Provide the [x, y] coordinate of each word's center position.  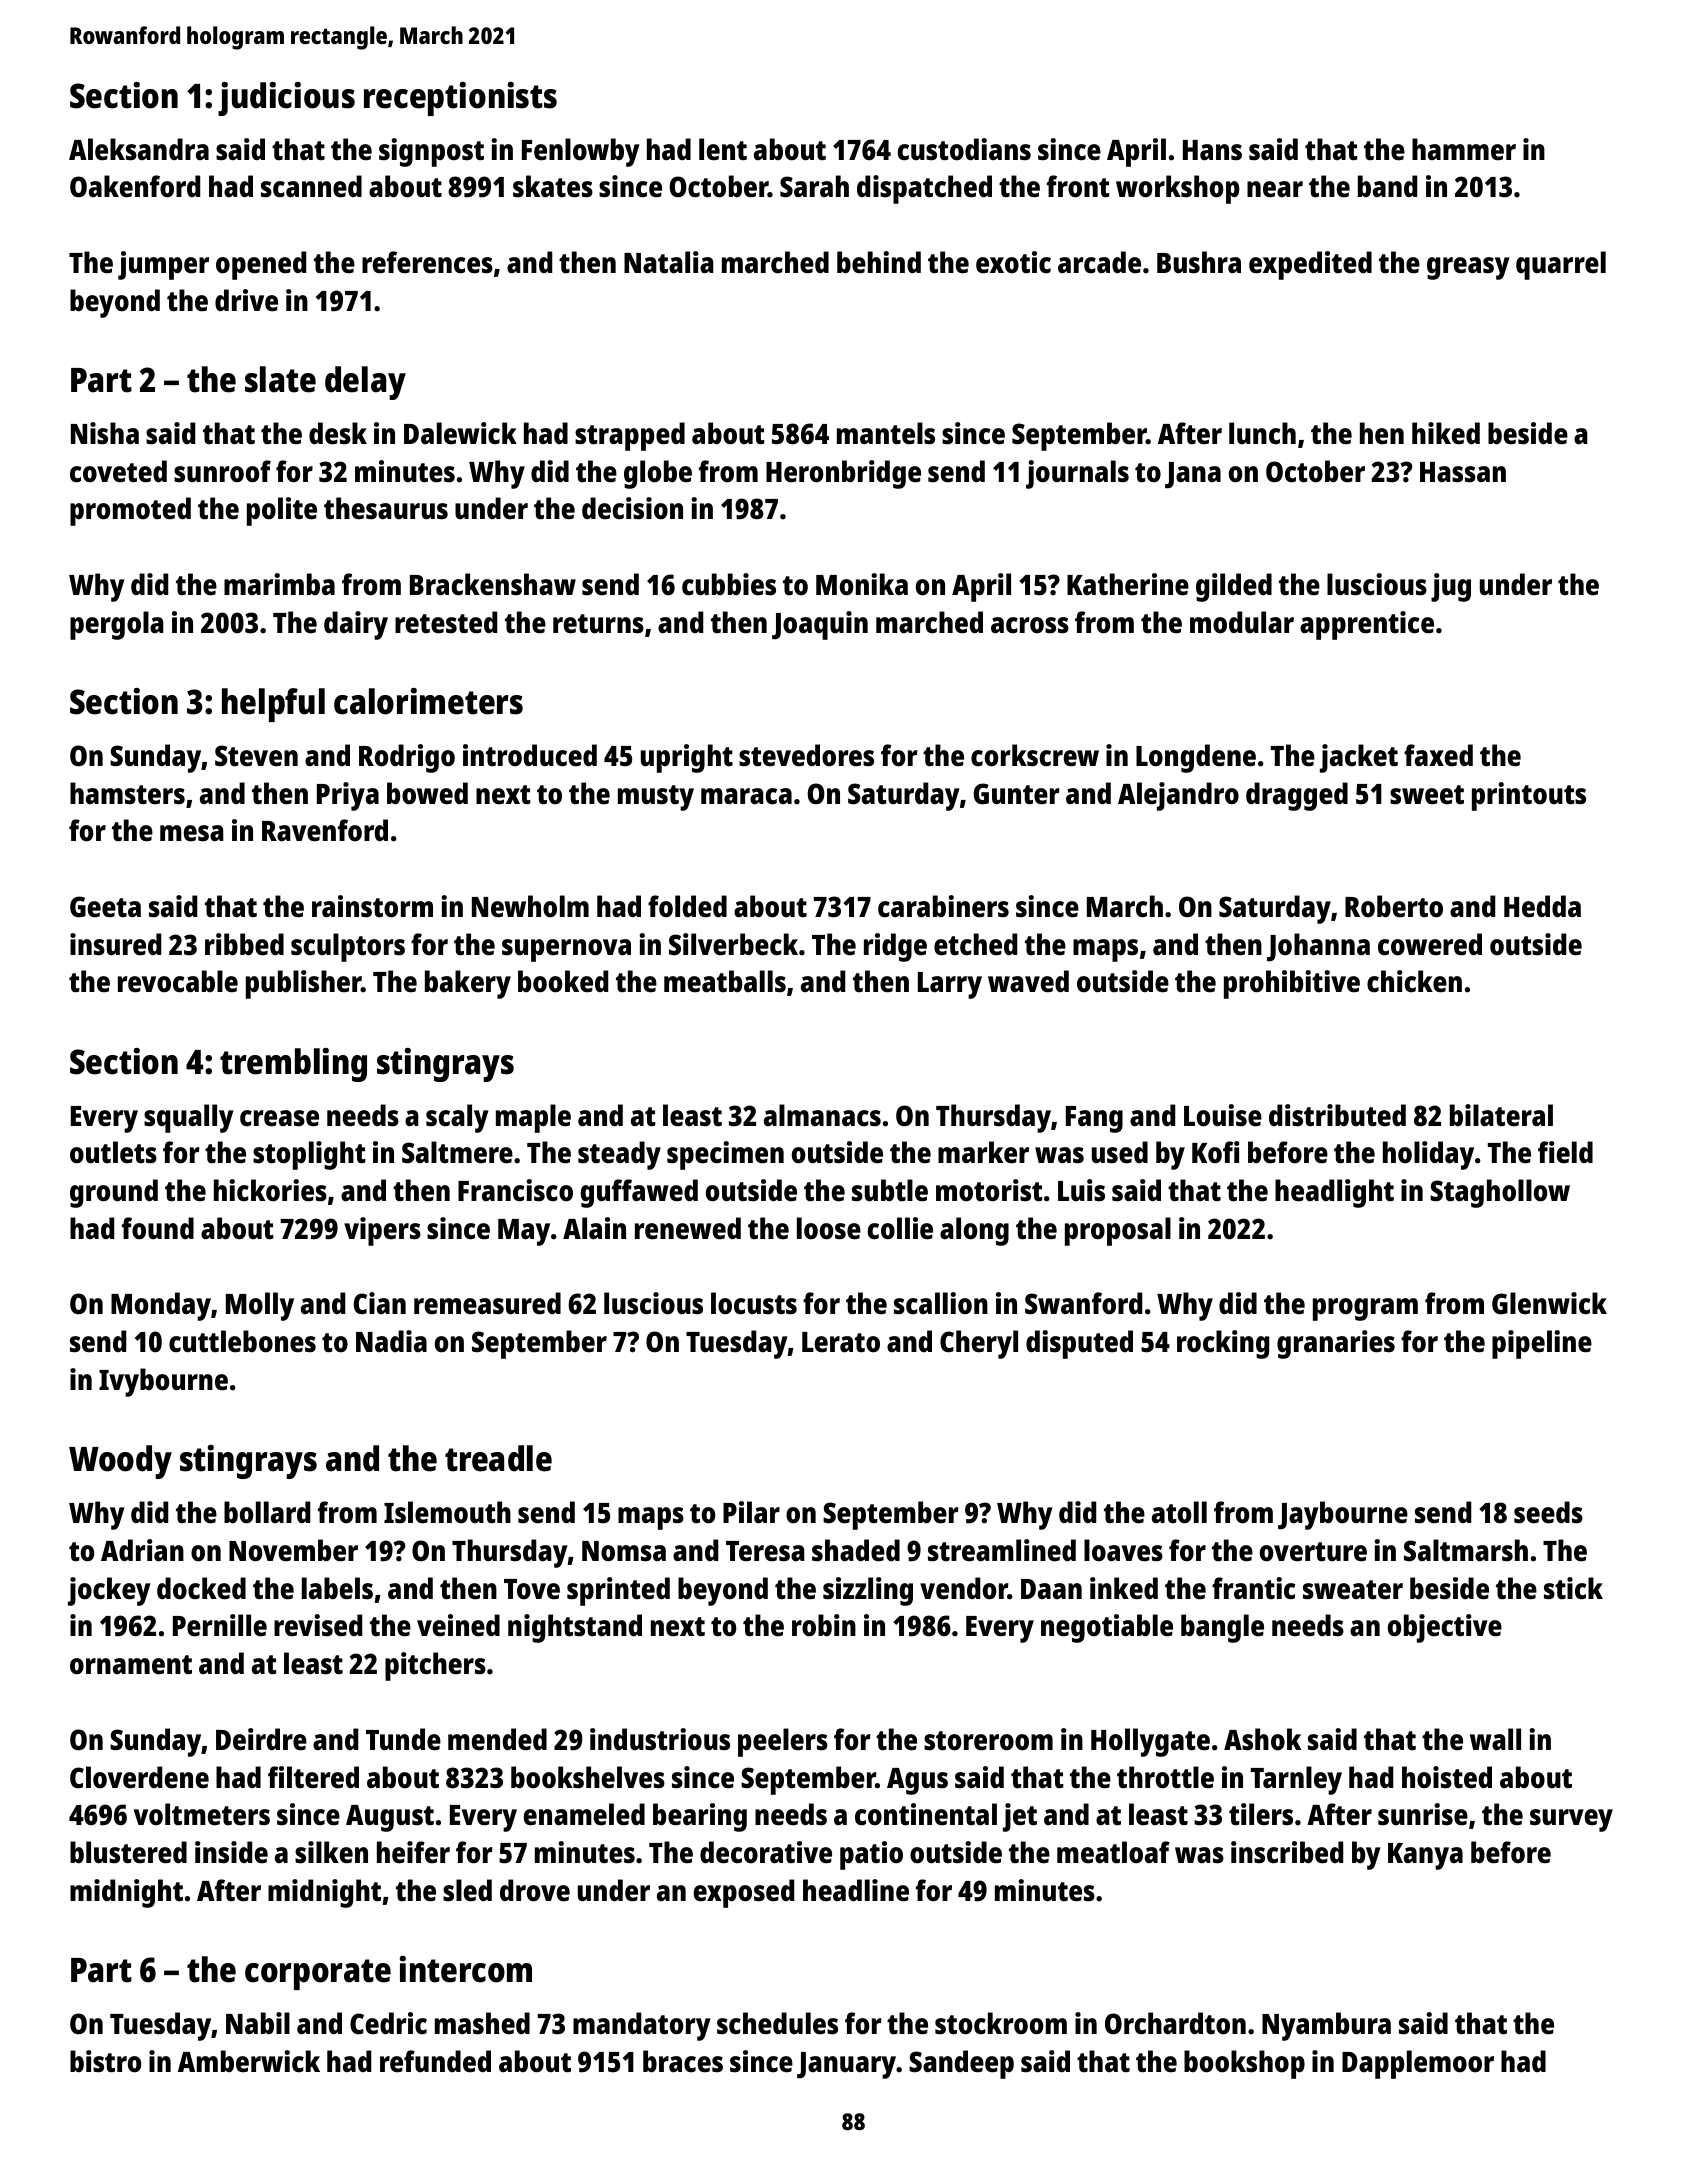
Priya [348, 796]
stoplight [309, 1155]
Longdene [1196, 758]
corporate [318, 1974]
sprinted [618, 1591]
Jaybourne [1343, 1515]
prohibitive [1292, 984]
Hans [1212, 150]
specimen [725, 1155]
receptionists [460, 99]
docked [201, 1588]
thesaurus [386, 508]
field [1565, 1152]
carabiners [943, 906]
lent [723, 149]
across [1030, 625]
